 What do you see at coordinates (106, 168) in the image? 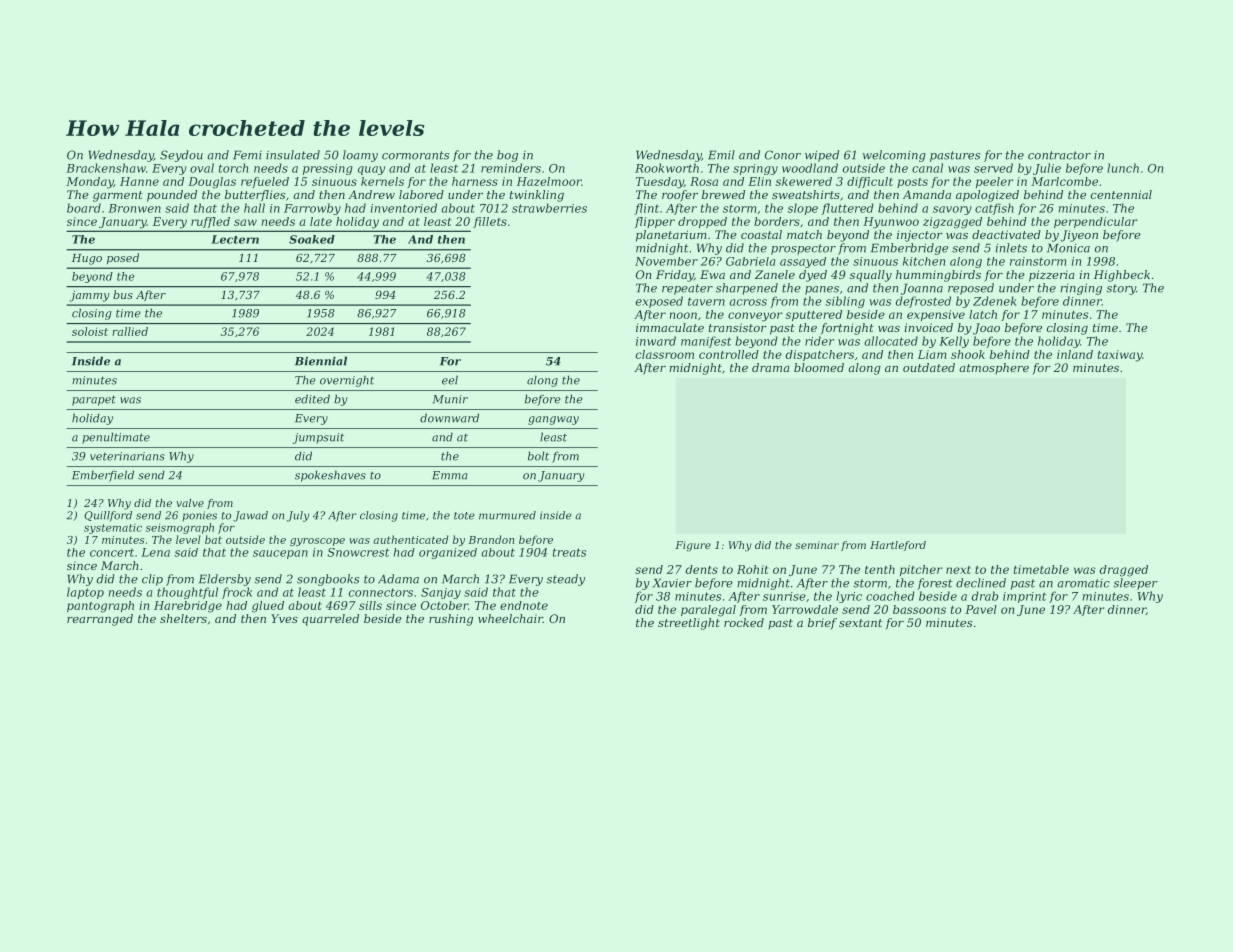
I see `Brackenshaw` at bounding box center [106, 168].
